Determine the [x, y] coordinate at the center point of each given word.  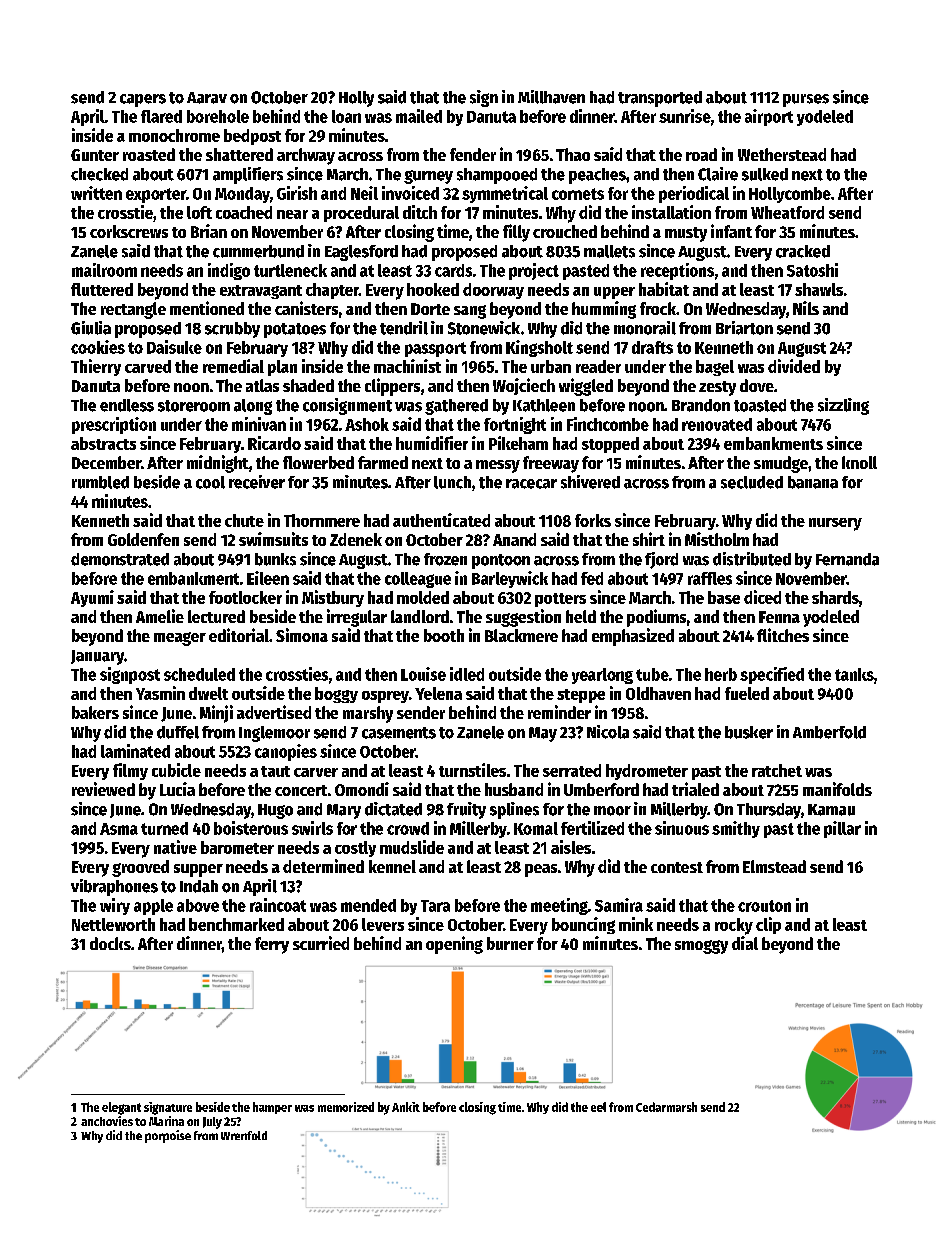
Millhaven [551, 97]
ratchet [777, 770]
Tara [435, 906]
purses [806, 100]
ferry [272, 945]
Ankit [406, 1107]
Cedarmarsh [666, 1107]
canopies [286, 752]
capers [143, 100]
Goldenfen [143, 539]
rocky [734, 926]
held [581, 616]
